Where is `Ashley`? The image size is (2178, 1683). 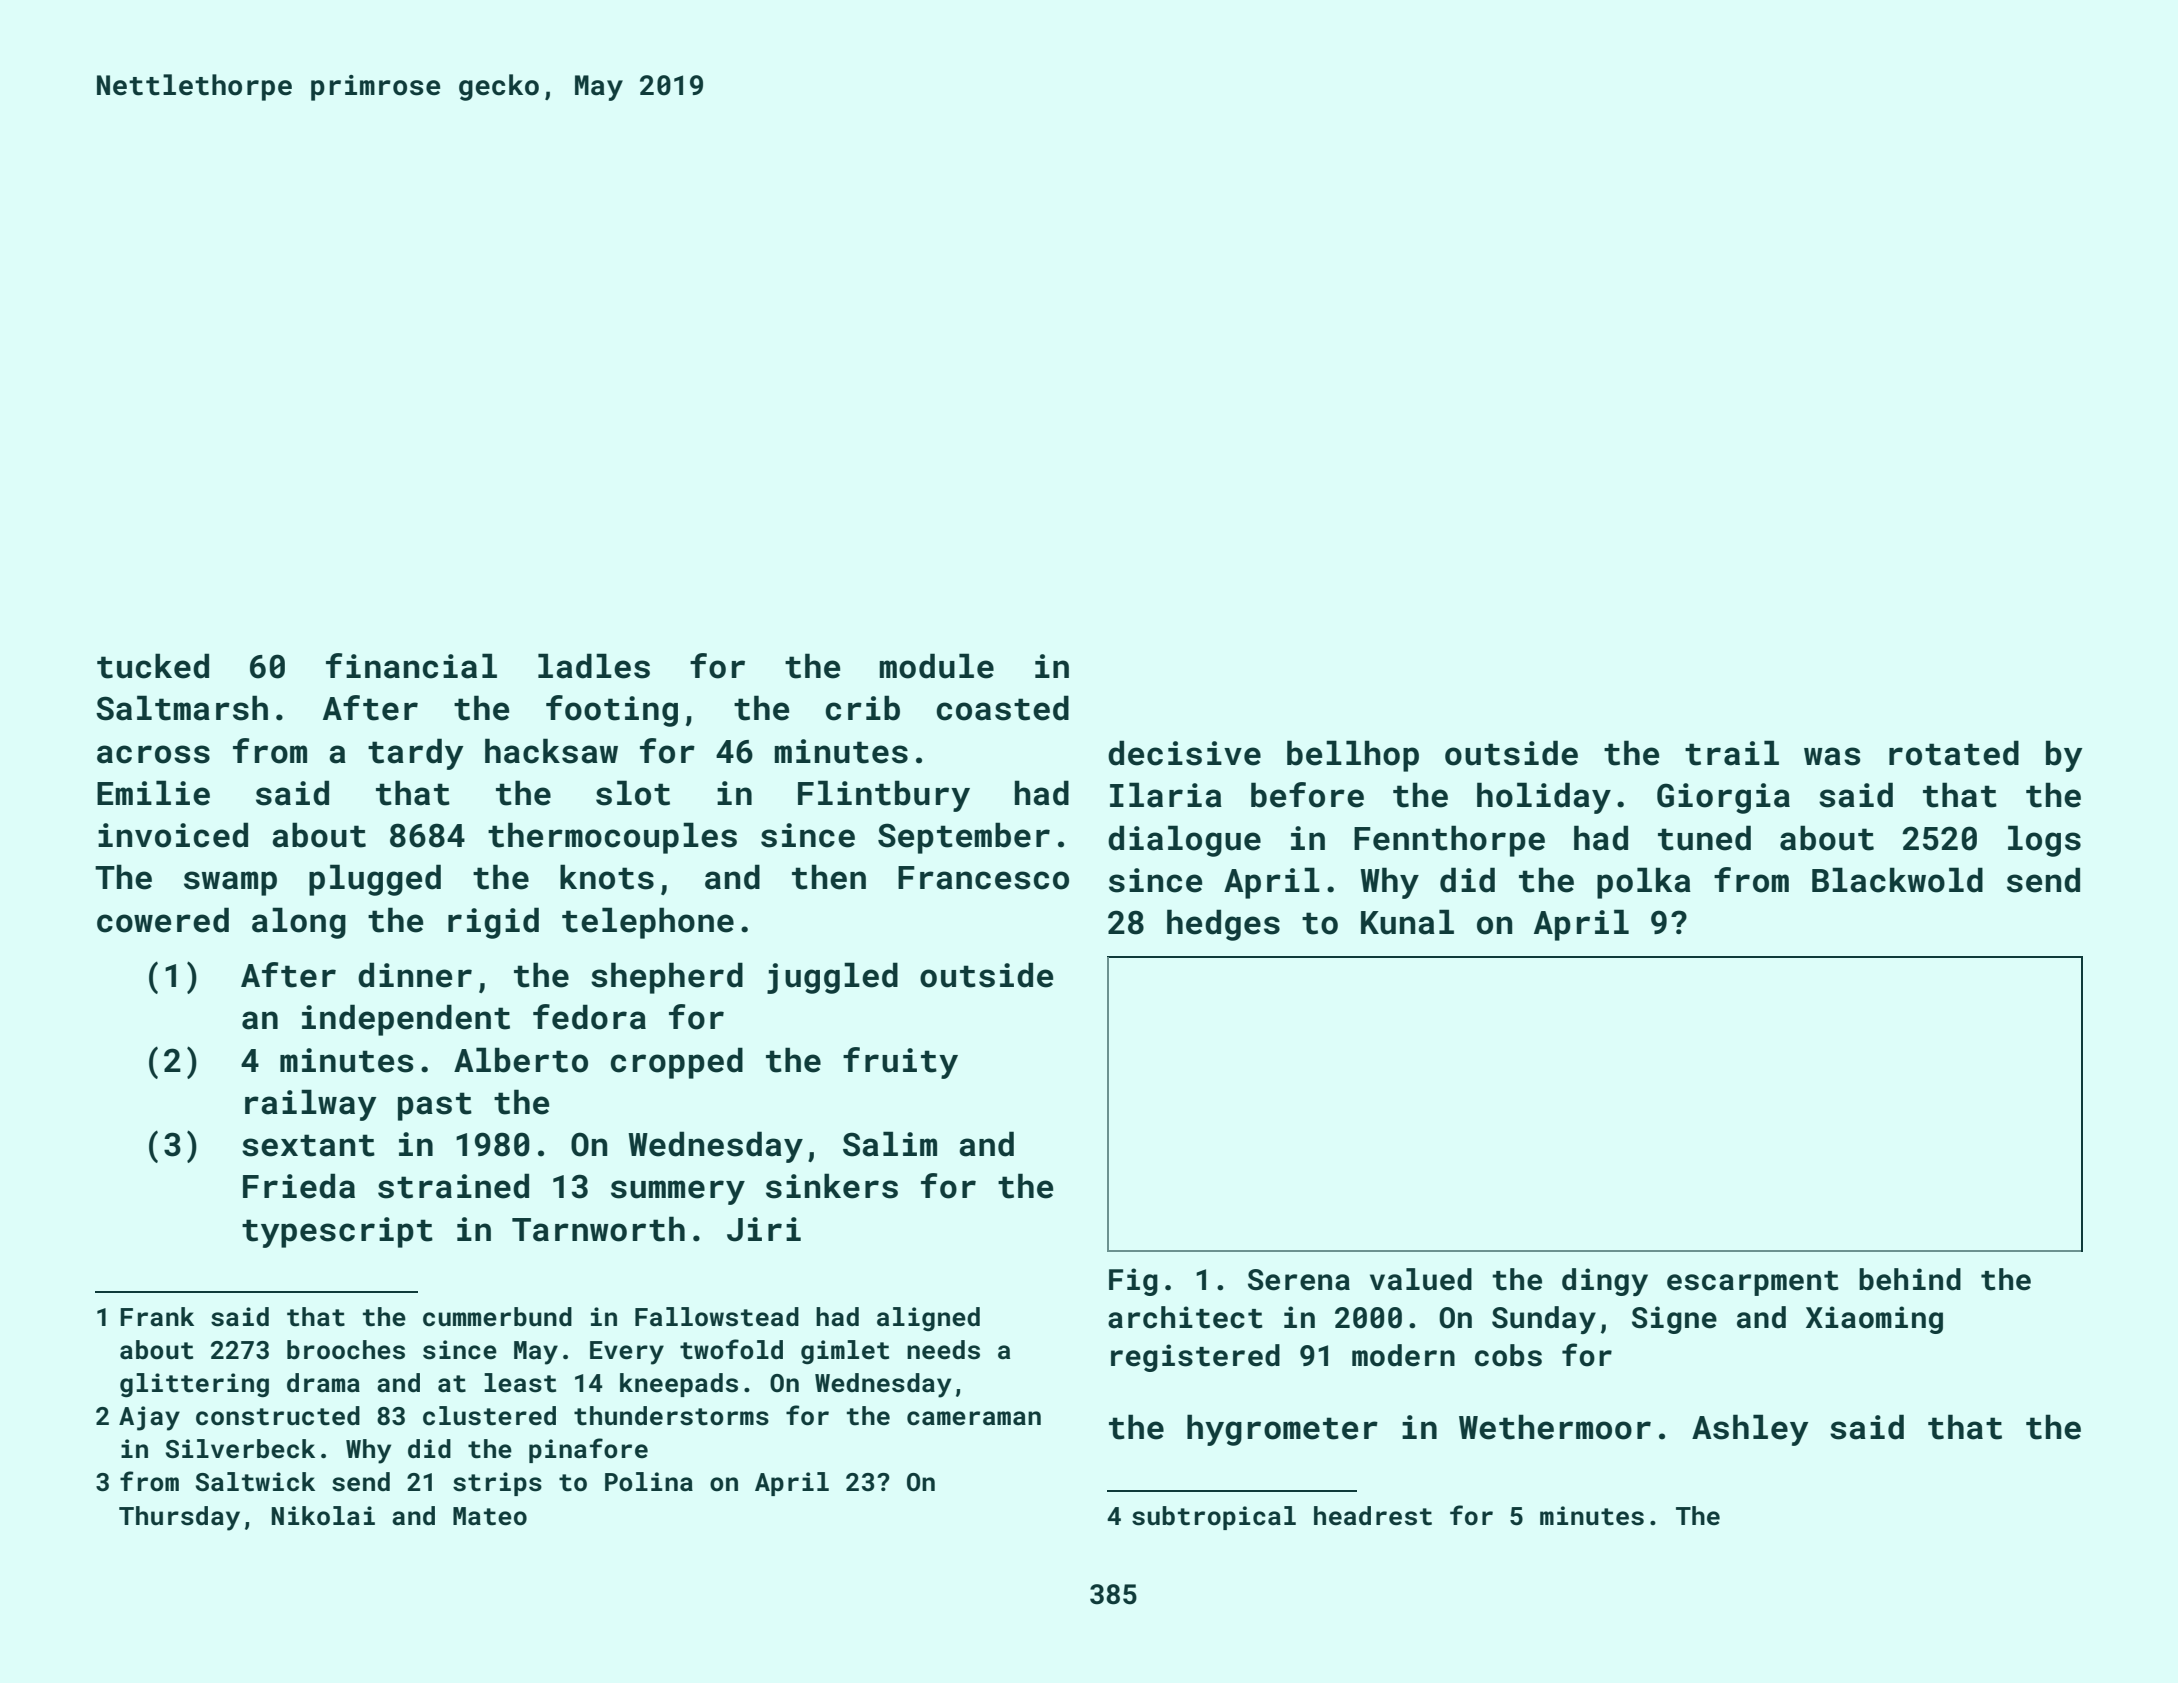
Ashley is located at coordinates (1750, 1430).
